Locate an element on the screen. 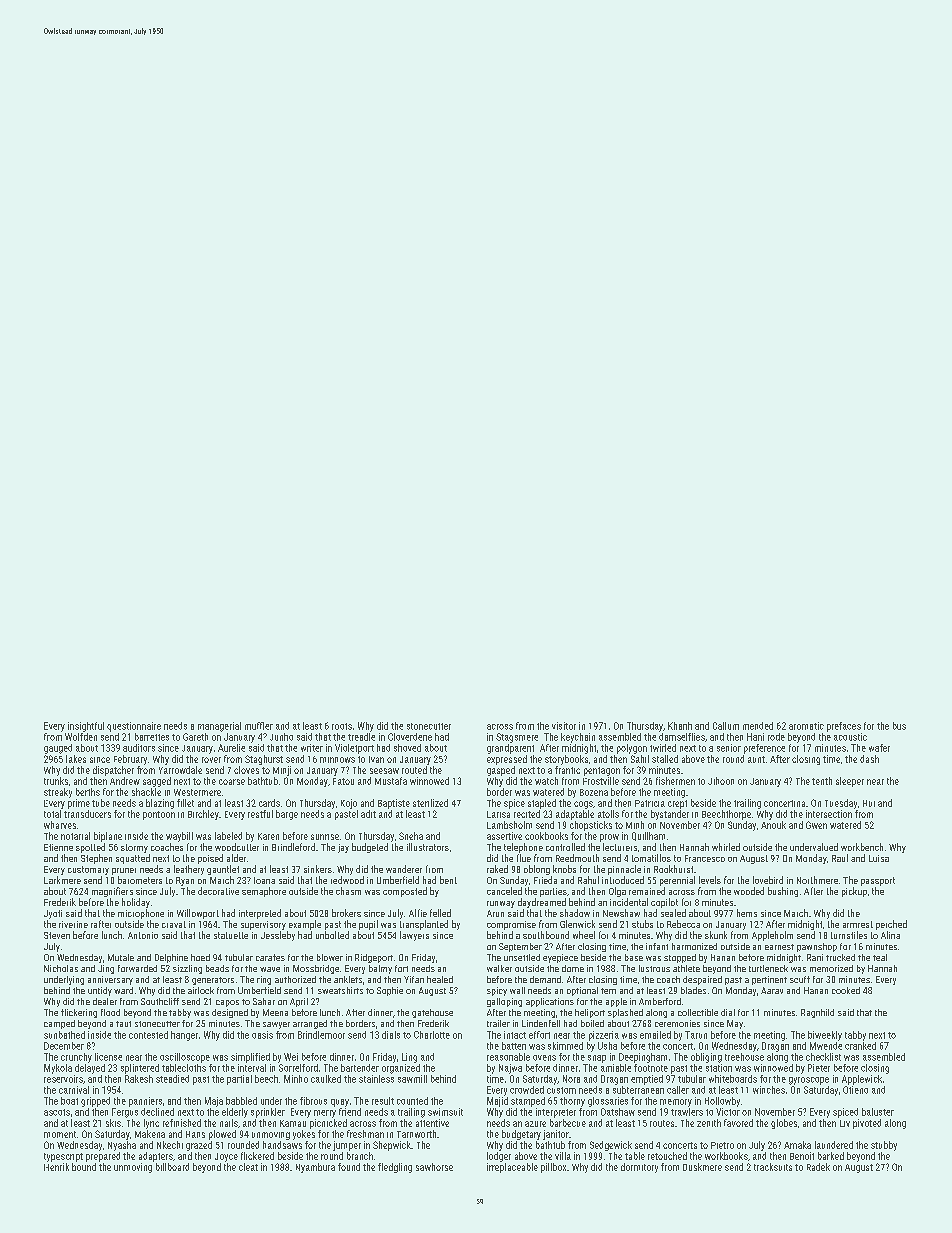  Charlotte is located at coordinates (432, 1035).
